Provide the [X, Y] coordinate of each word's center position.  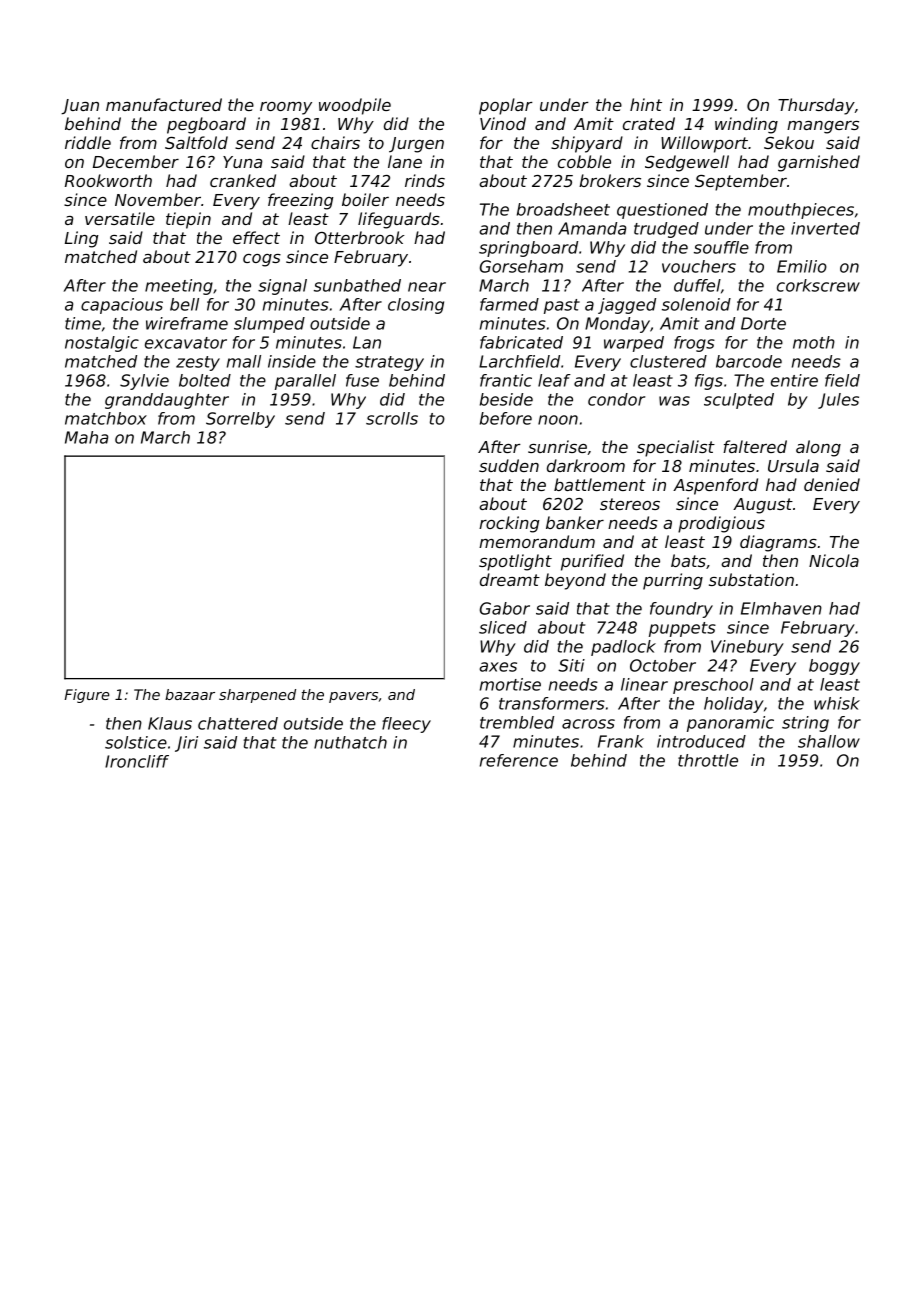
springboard [528, 249]
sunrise [557, 446]
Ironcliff [137, 761]
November [158, 199]
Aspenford [715, 486]
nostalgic [102, 344]
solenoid [696, 304]
